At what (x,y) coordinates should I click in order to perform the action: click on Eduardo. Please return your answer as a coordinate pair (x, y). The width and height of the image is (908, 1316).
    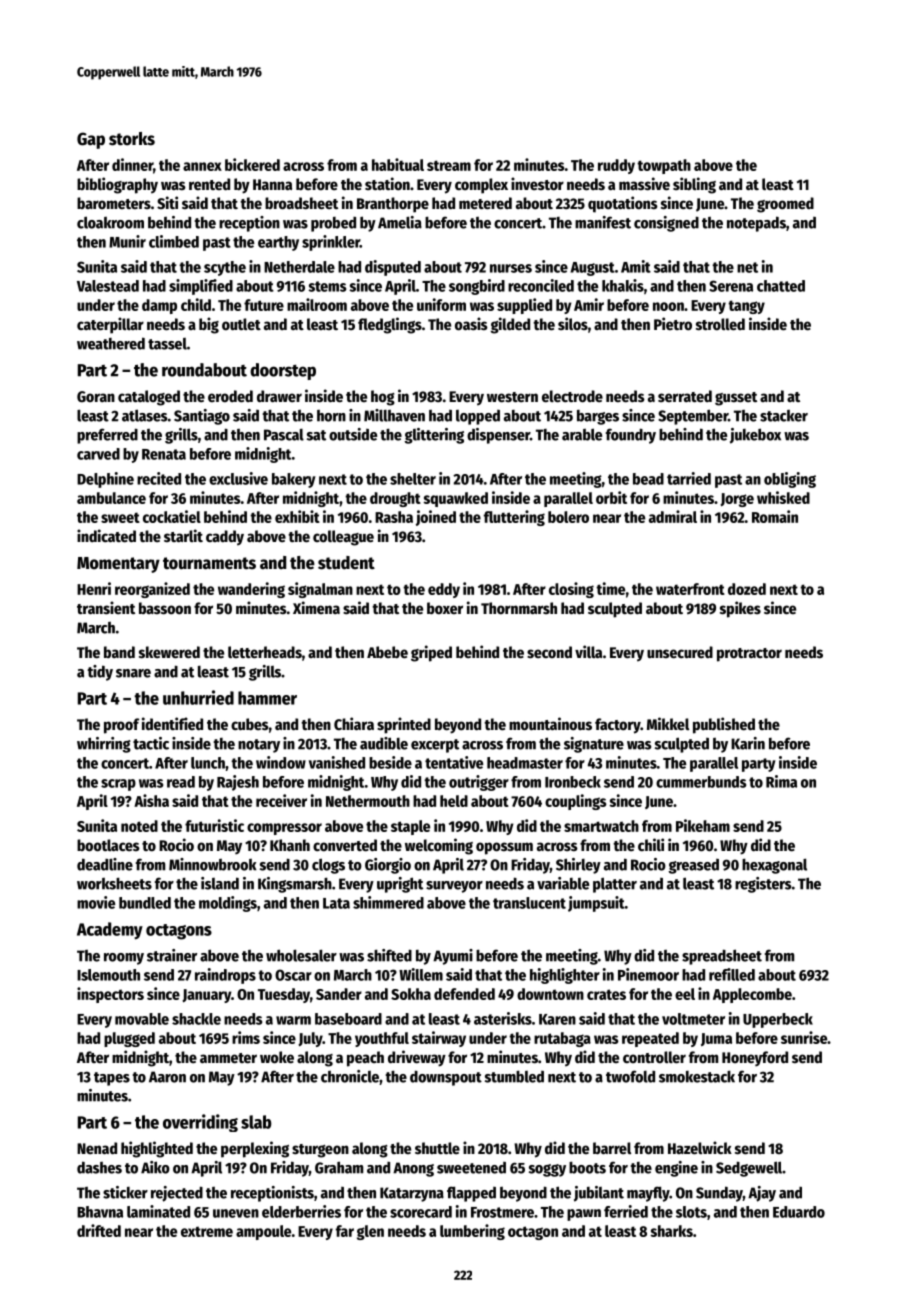
    Looking at the image, I should click on (799, 1212).
